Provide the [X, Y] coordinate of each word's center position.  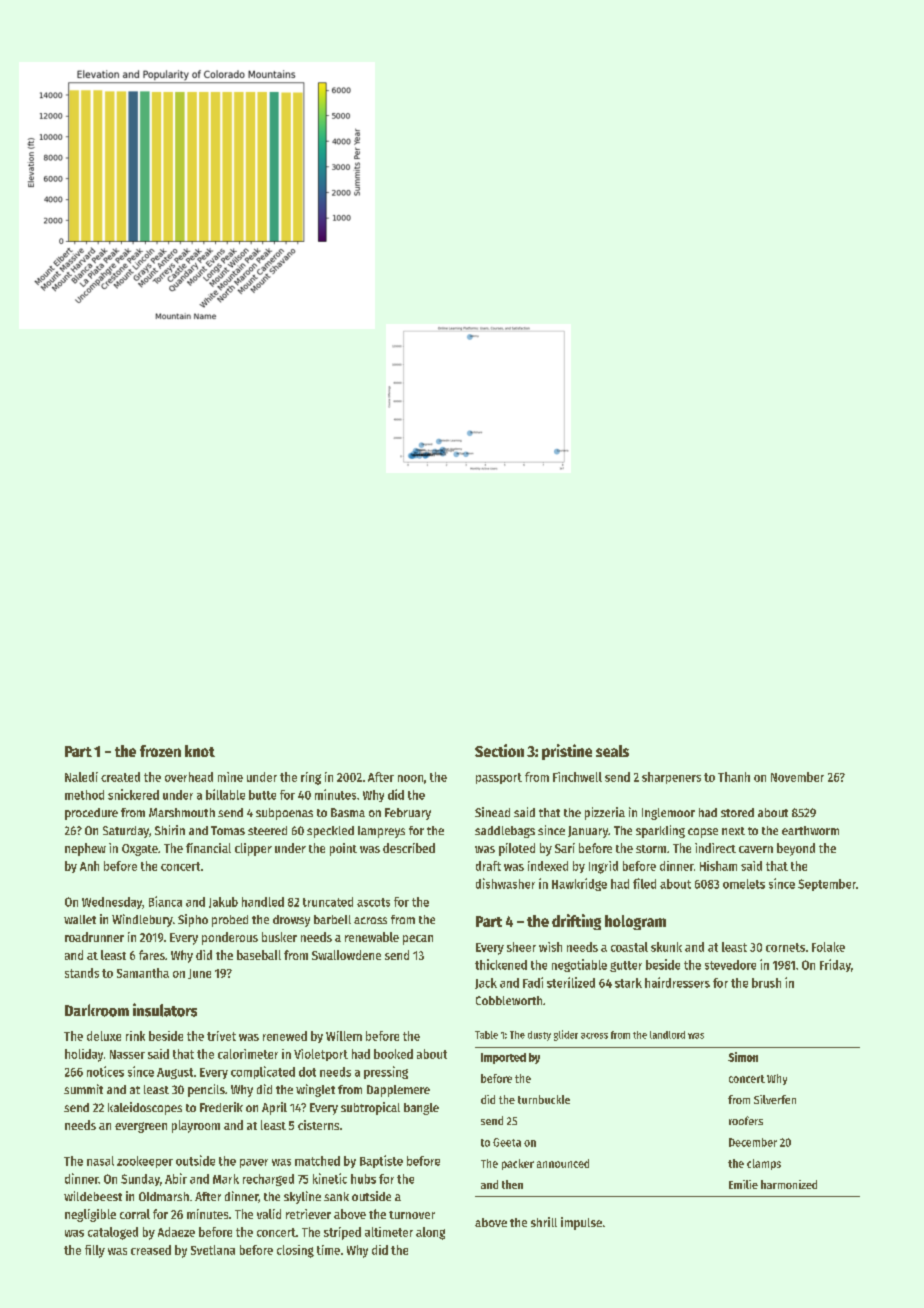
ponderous [230, 938]
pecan [418, 940]
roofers [746, 1120]
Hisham [718, 866]
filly [95, 1251]
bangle [421, 1109]
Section [499, 750]
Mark [226, 1179]
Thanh [734, 777]
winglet [315, 1090]
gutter [626, 966]
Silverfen [775, 1099]
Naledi [81, 777]
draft [488, 866]
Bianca [165, 901]
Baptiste [381, 1161]
